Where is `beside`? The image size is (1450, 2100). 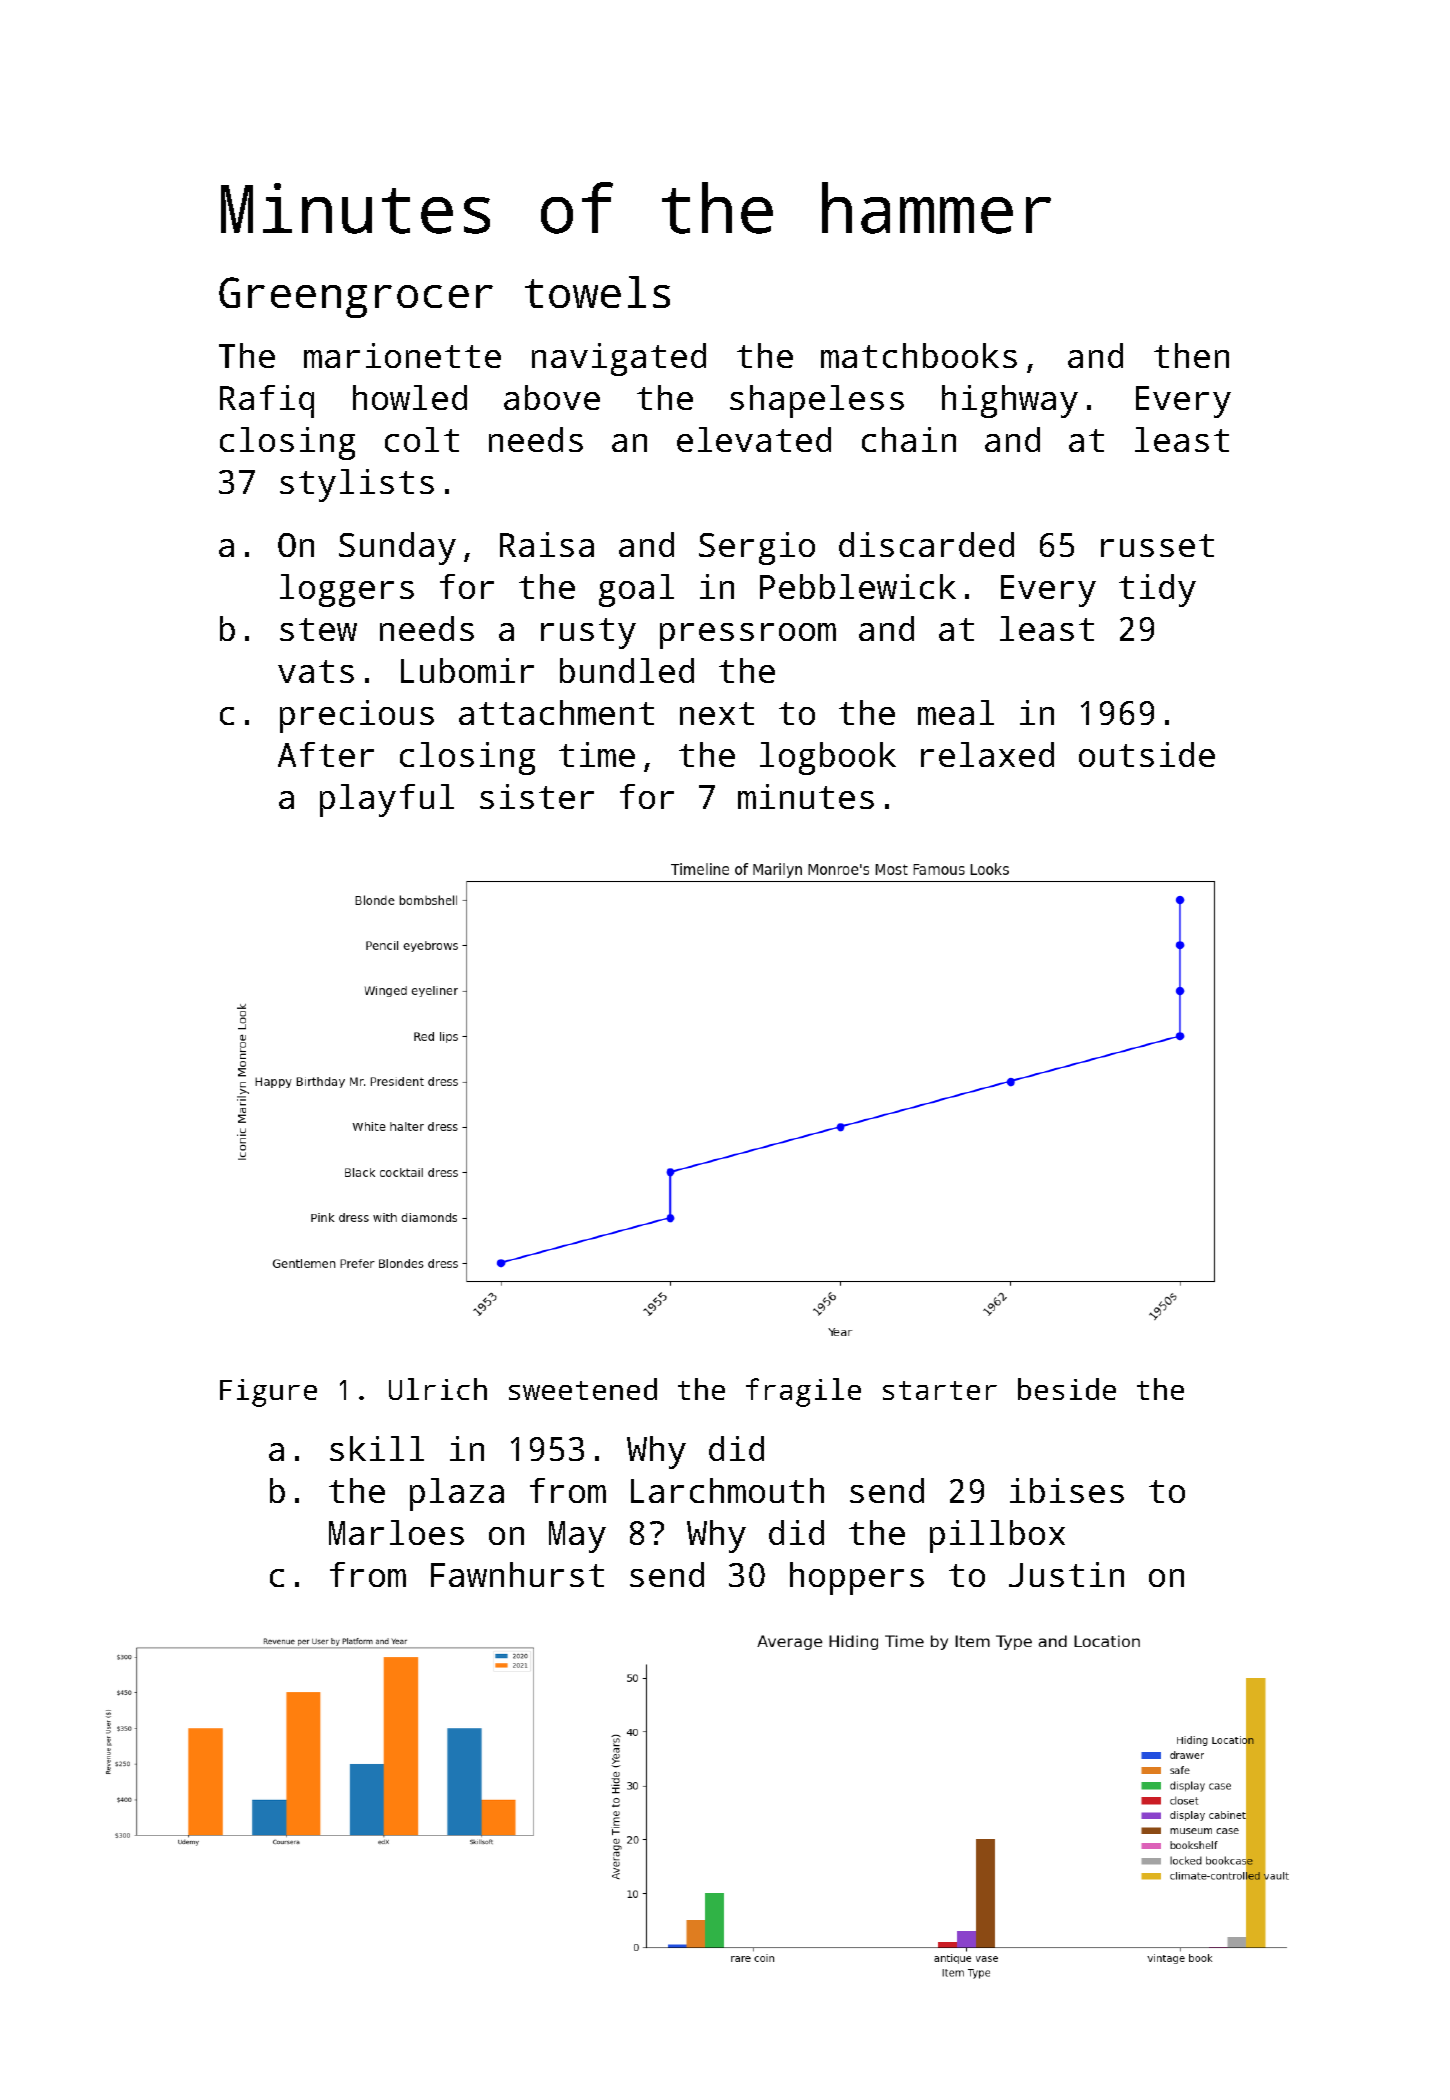 beside is located at coordinates (1067, 1389).
